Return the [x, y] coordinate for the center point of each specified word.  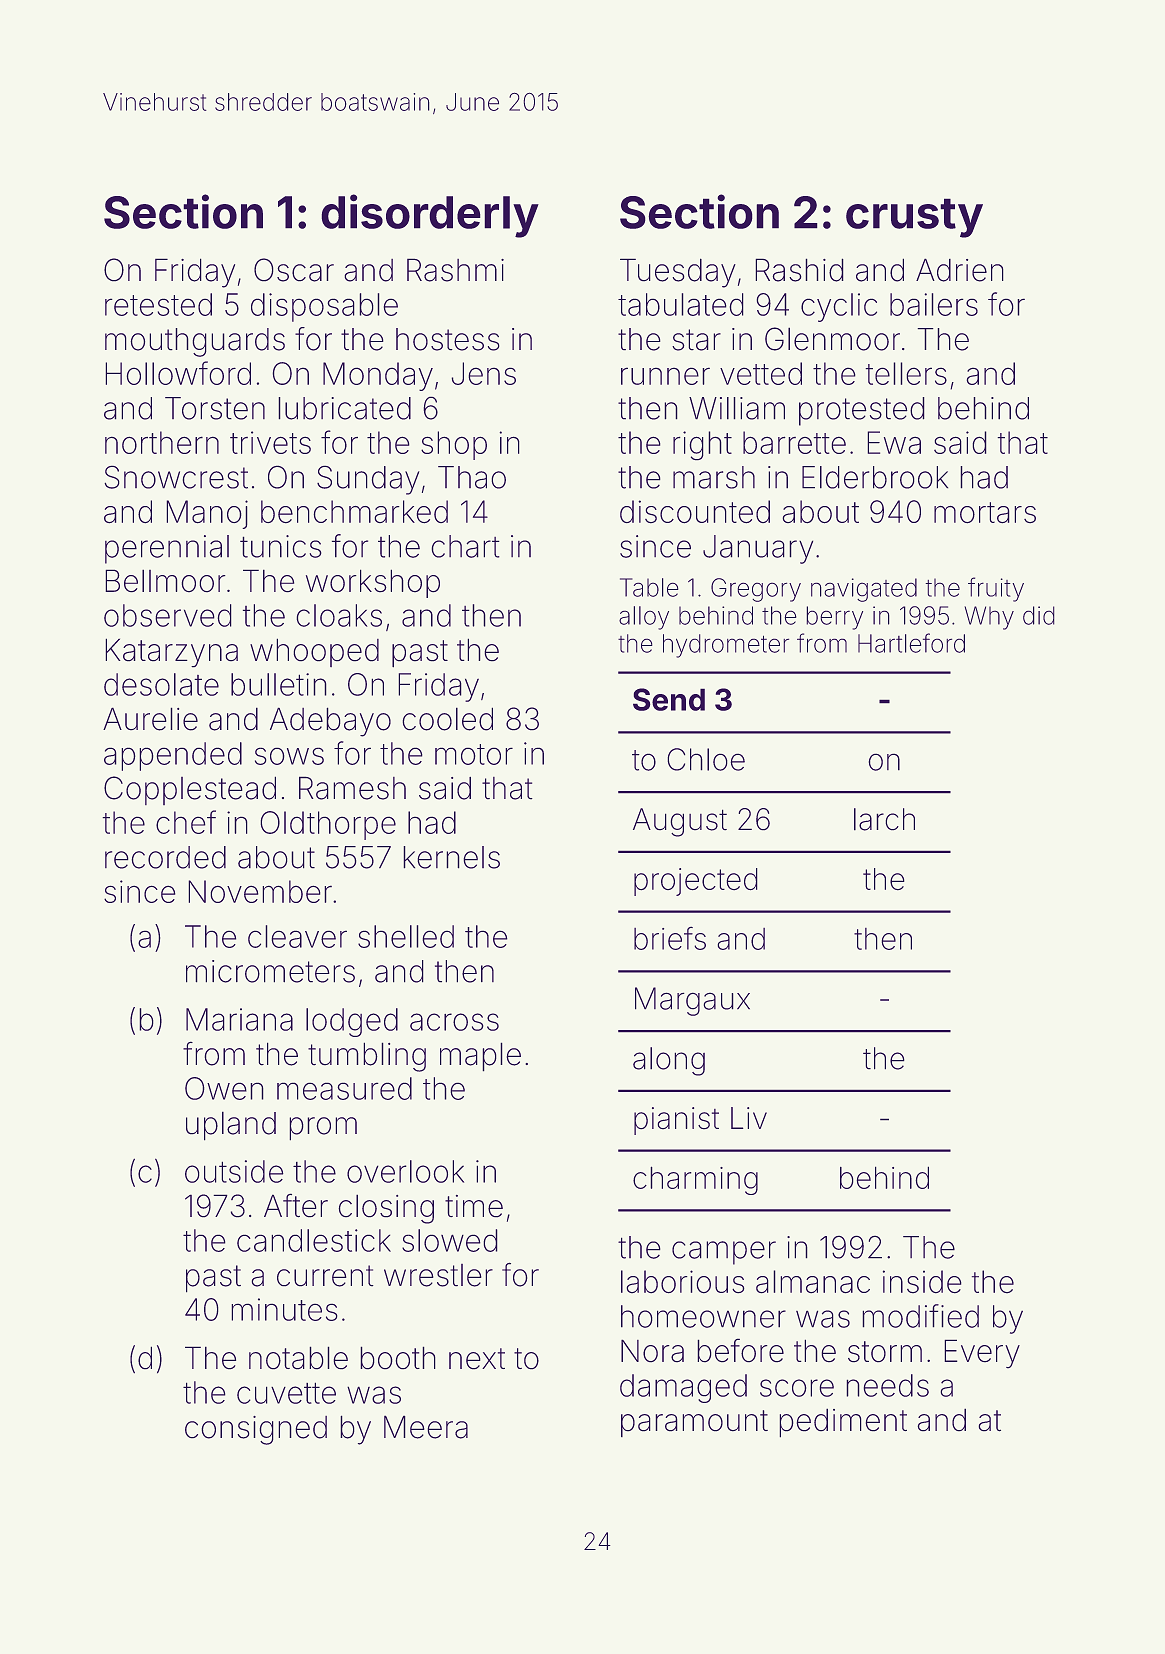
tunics [280, 546]
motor [474, 754]
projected [695, 882]
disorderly [430, 216]
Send [669, 699]
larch [884, 819]
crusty [914, 218]
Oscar [294, 270]
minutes [284, 1309]
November [260, 891]
